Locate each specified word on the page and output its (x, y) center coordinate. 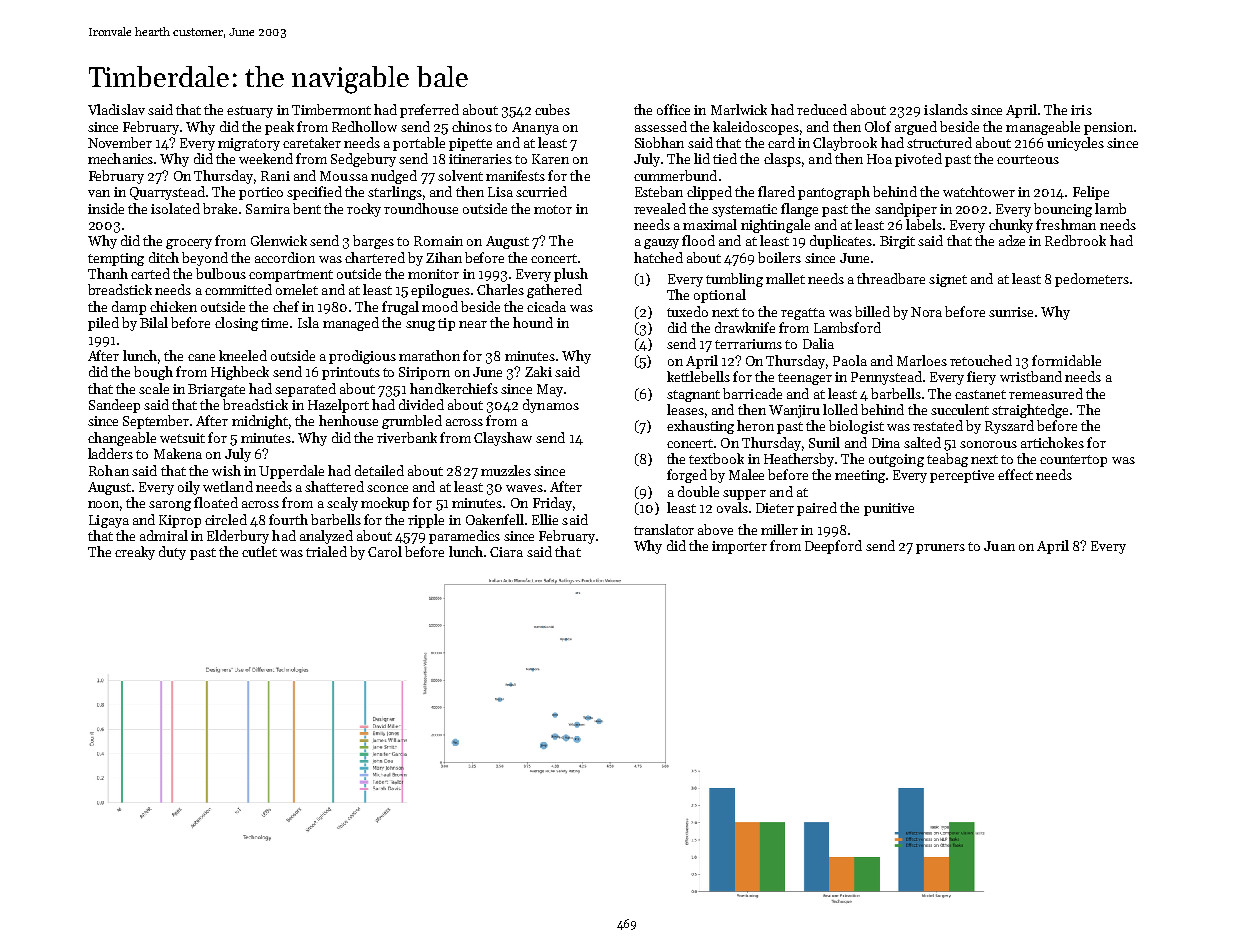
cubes (552, 109)
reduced (822, 109)
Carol (385, 551)
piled (103, 324)
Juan (999, 546)
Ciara (506, 552)
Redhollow (364, 126)
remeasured (1046, 393)
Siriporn (424, 373)
